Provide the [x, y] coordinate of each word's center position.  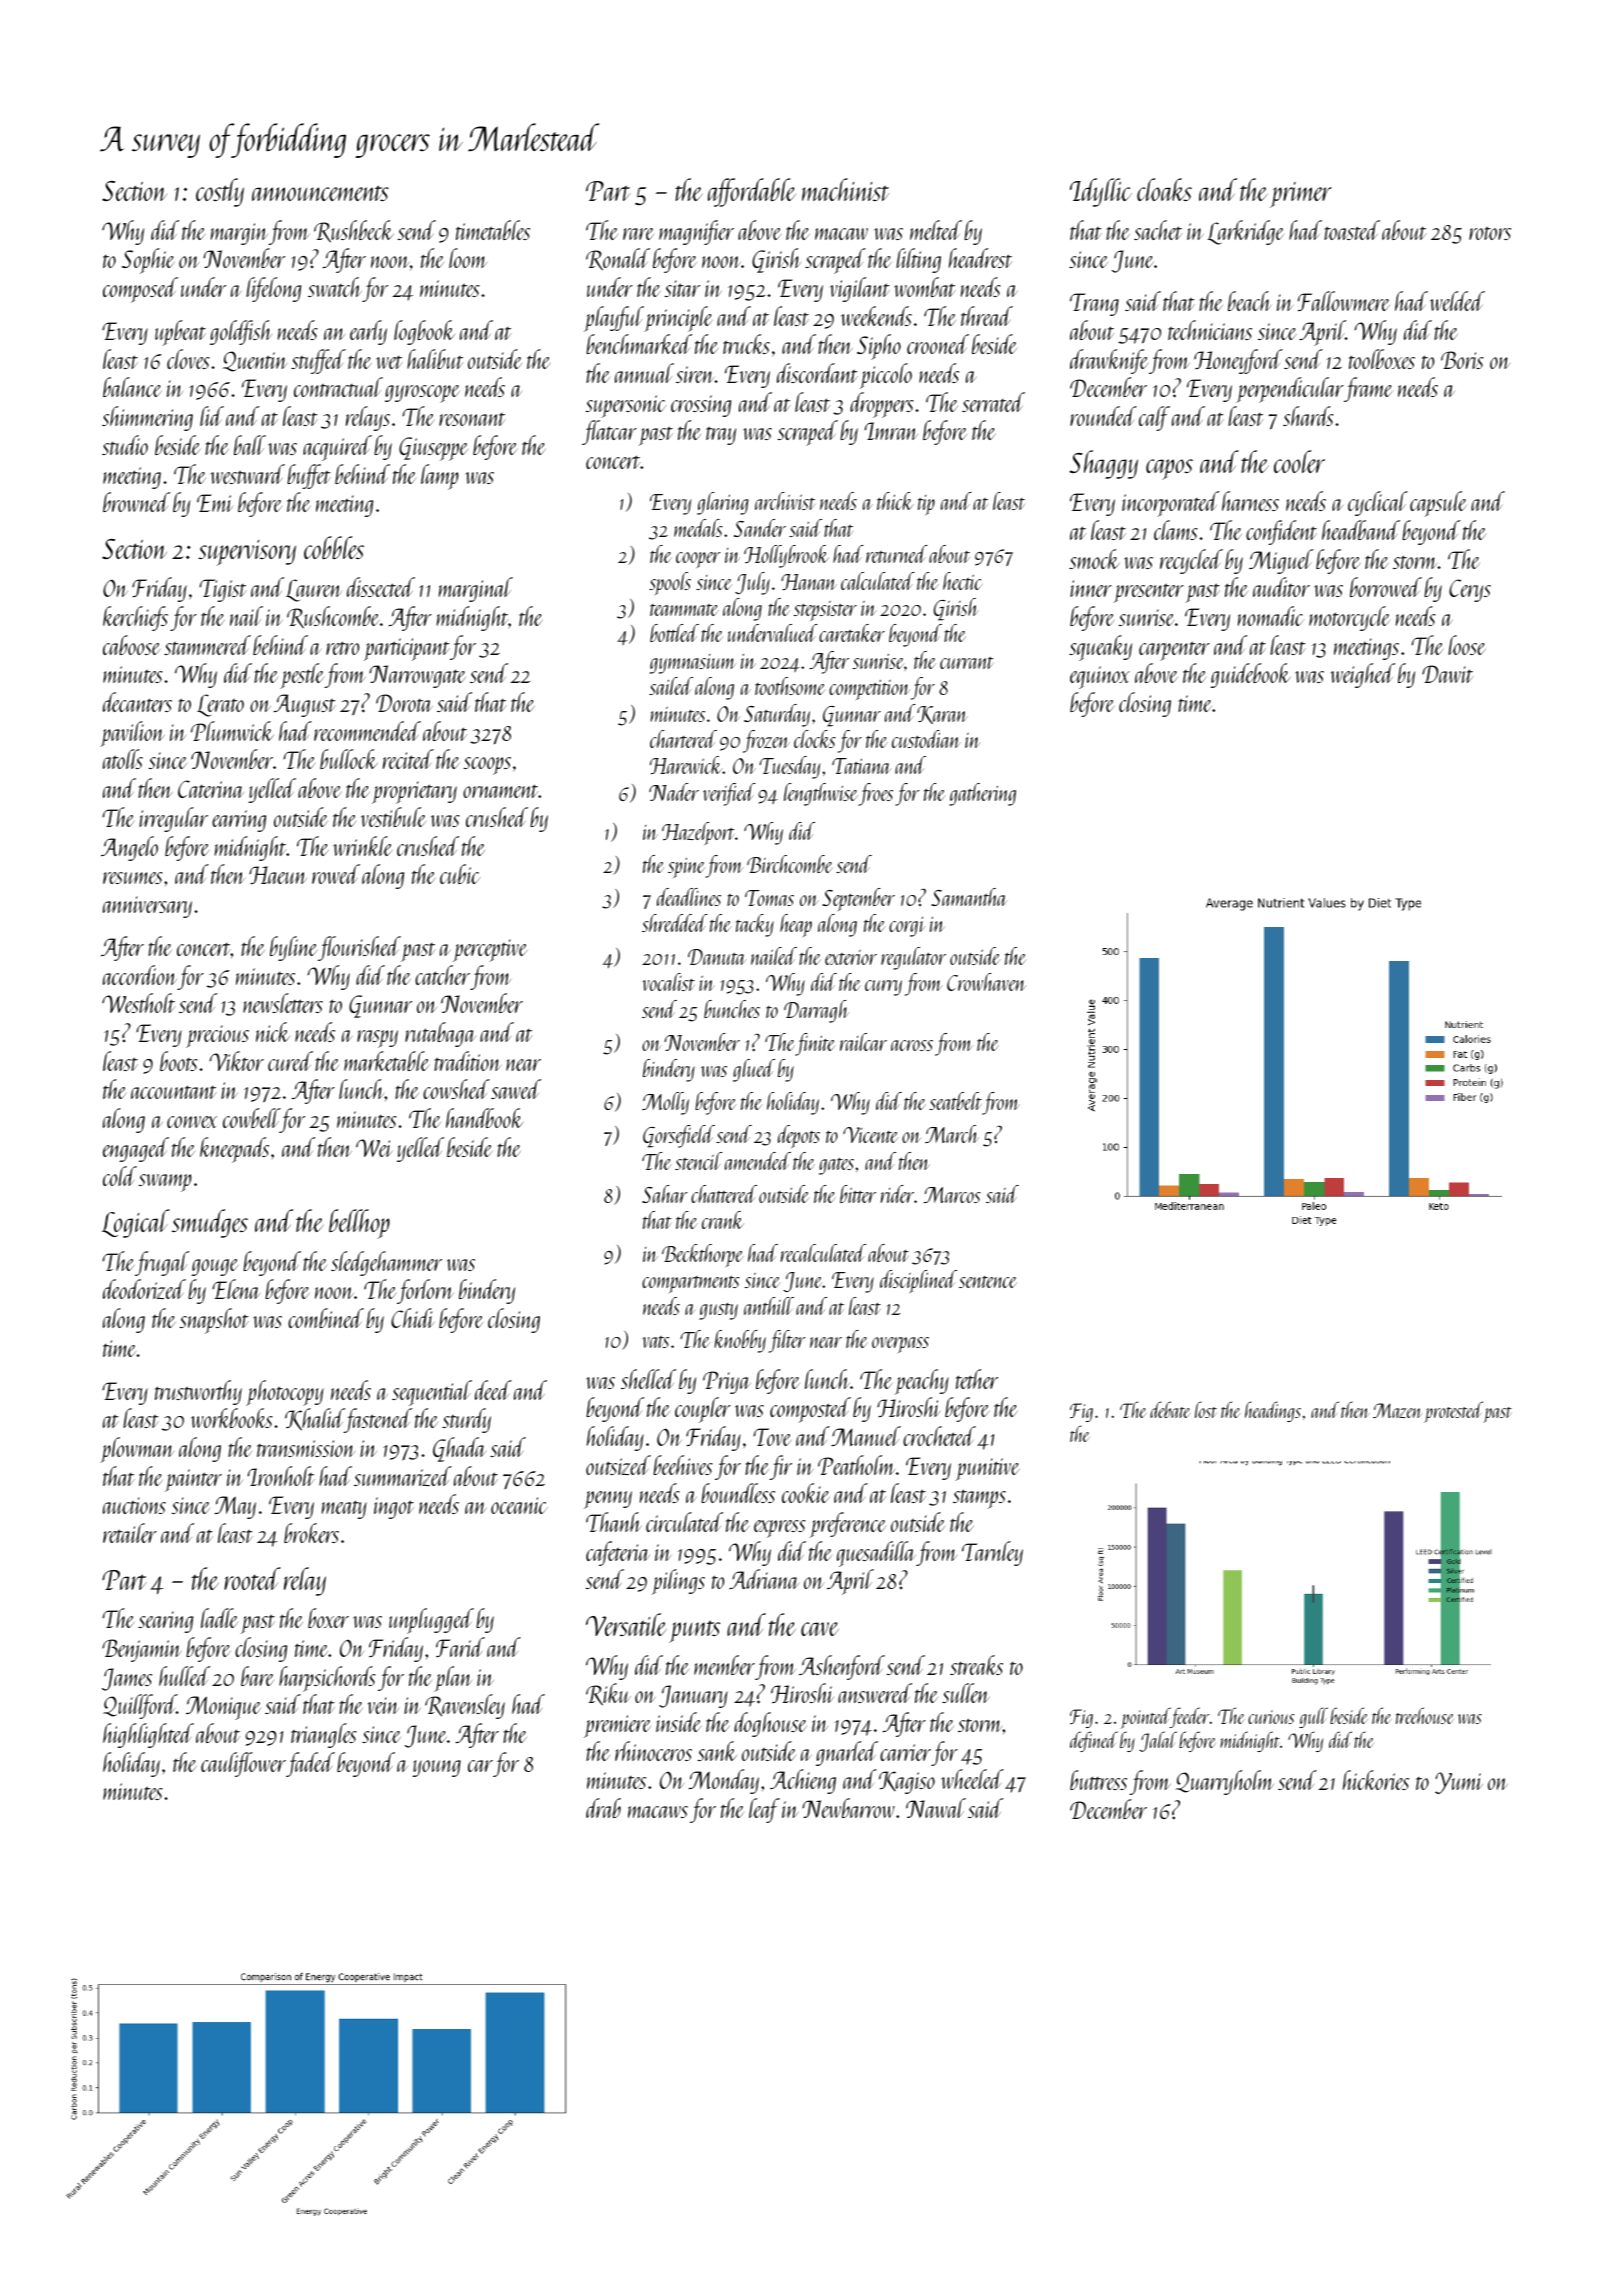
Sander [760, 528]
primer [1301, 195]
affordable [752, 192]
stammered [207, 645]
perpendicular [1290, 390]
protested [1453, 1412]
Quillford [140, 1706]
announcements [320, 193]
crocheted [939, 1436]
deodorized [144, 1289]
